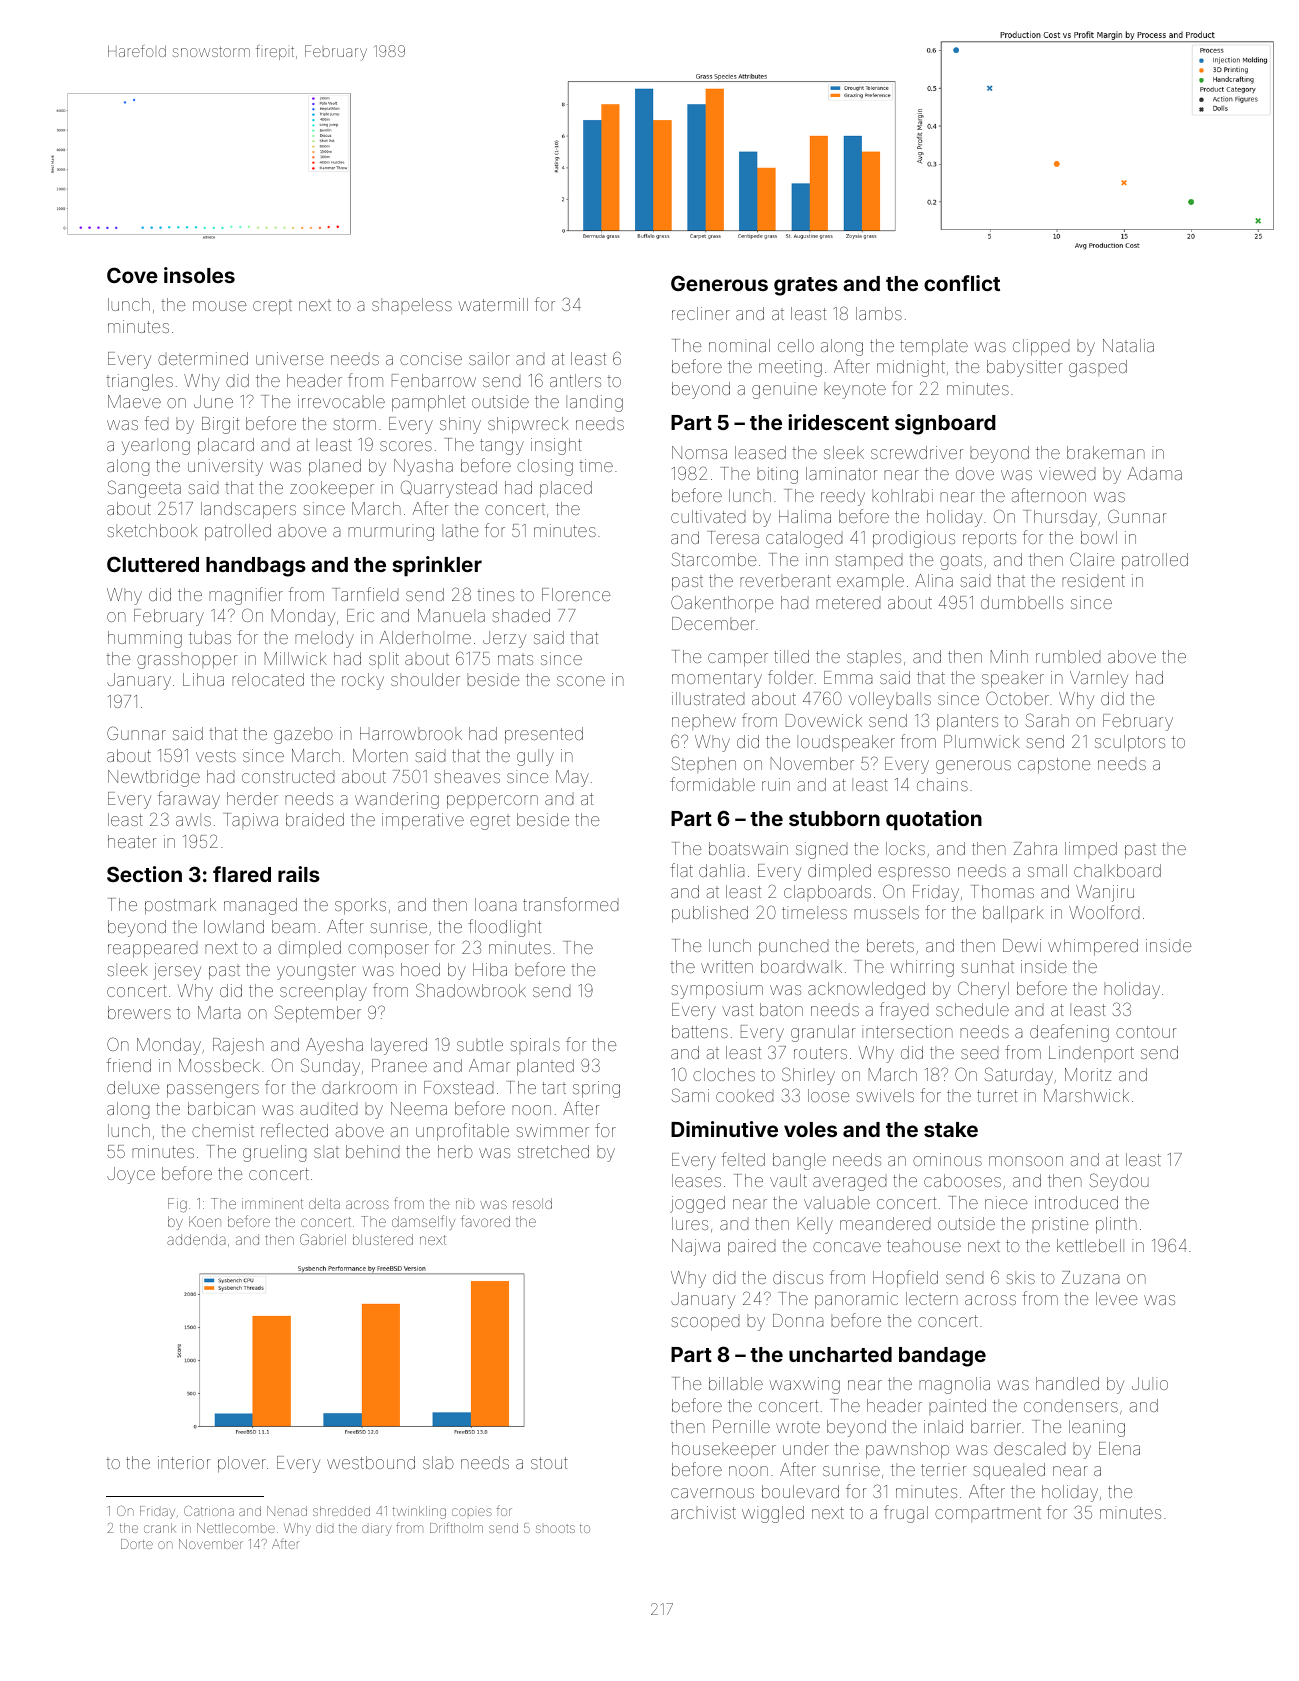 This screenshot has width=1299, height=1681. What do you see at coordinates (493, 304) in the screenshot?
I see `watermill` at bounding box center [493, 304].
